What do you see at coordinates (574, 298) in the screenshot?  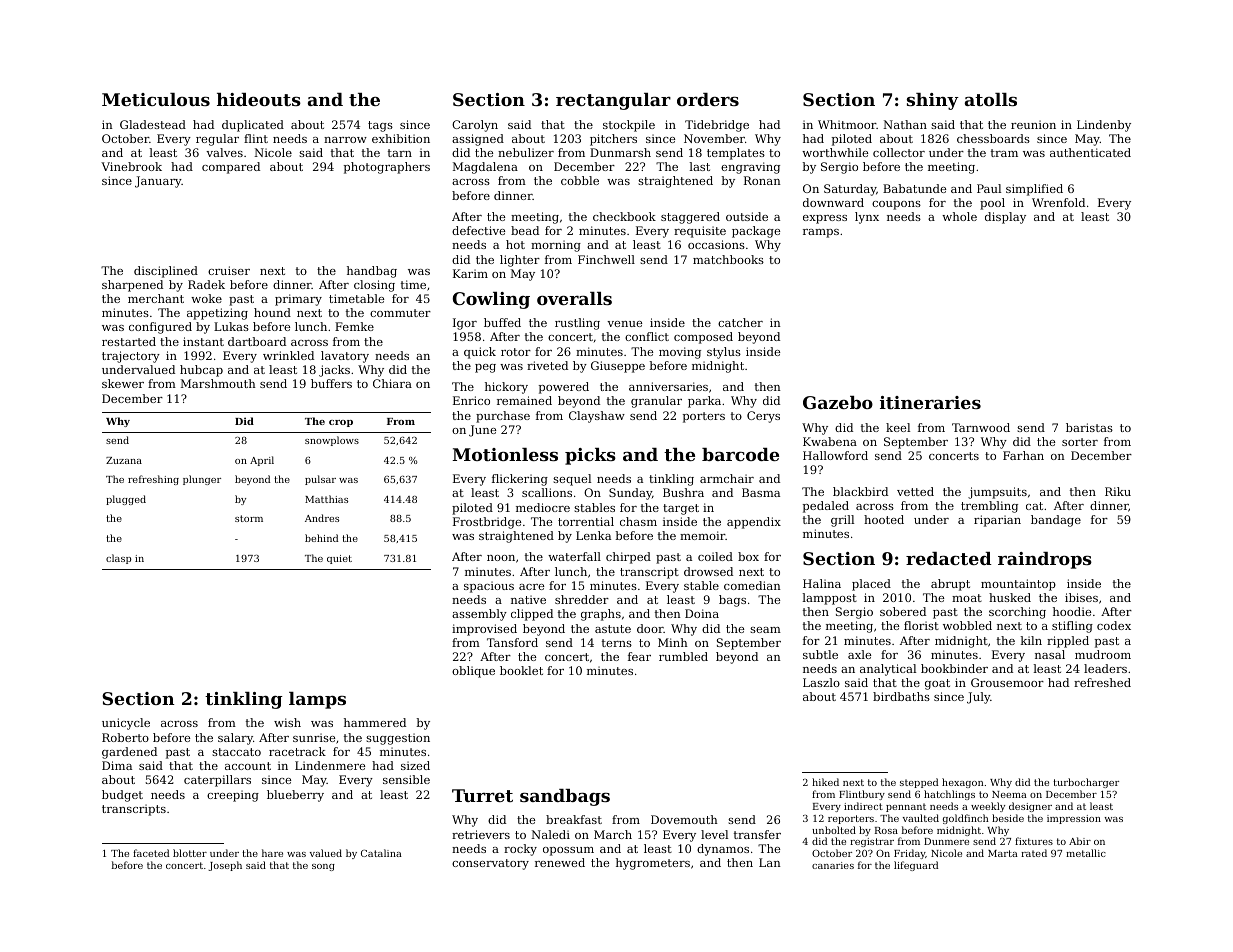 I see `overalls` at bounding box center [574, 298].
